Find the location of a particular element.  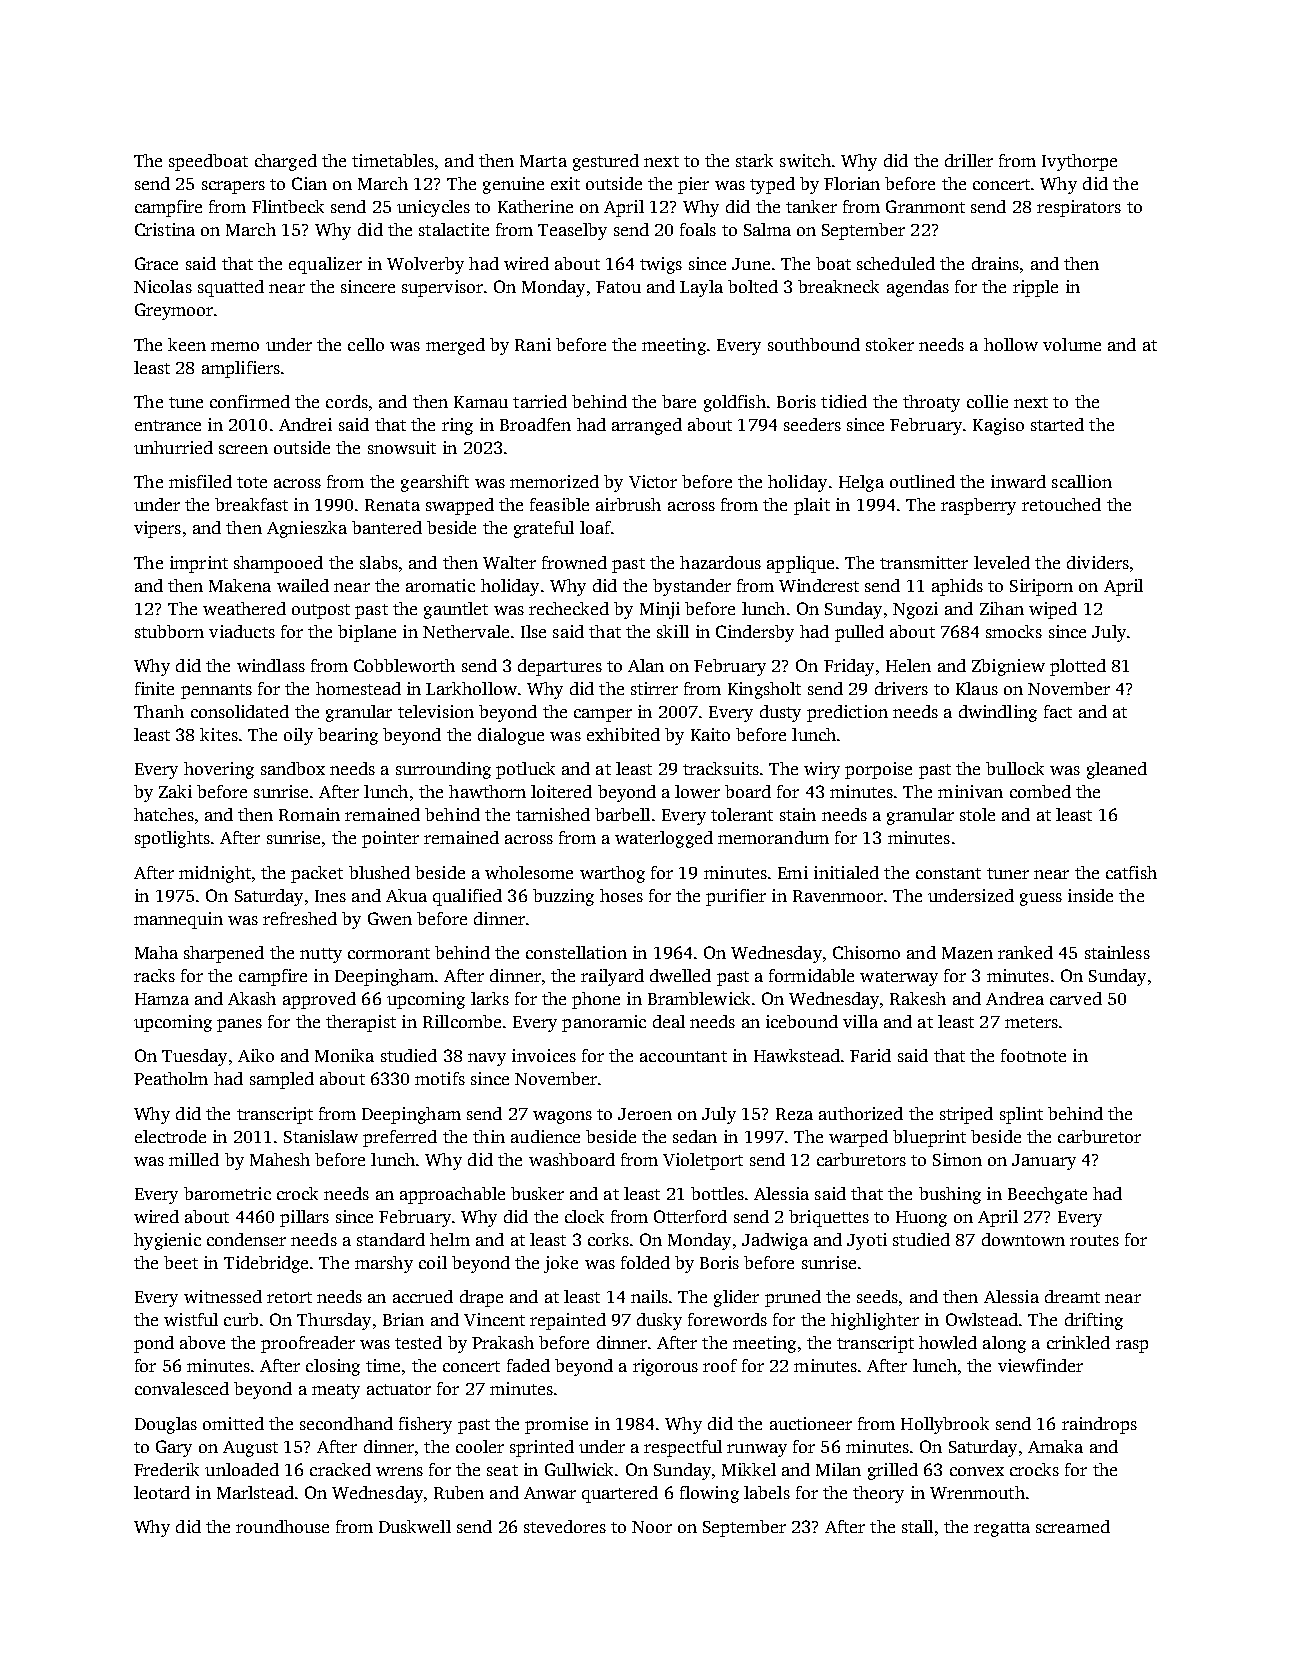

keen is located at coordinates (187, 344).
